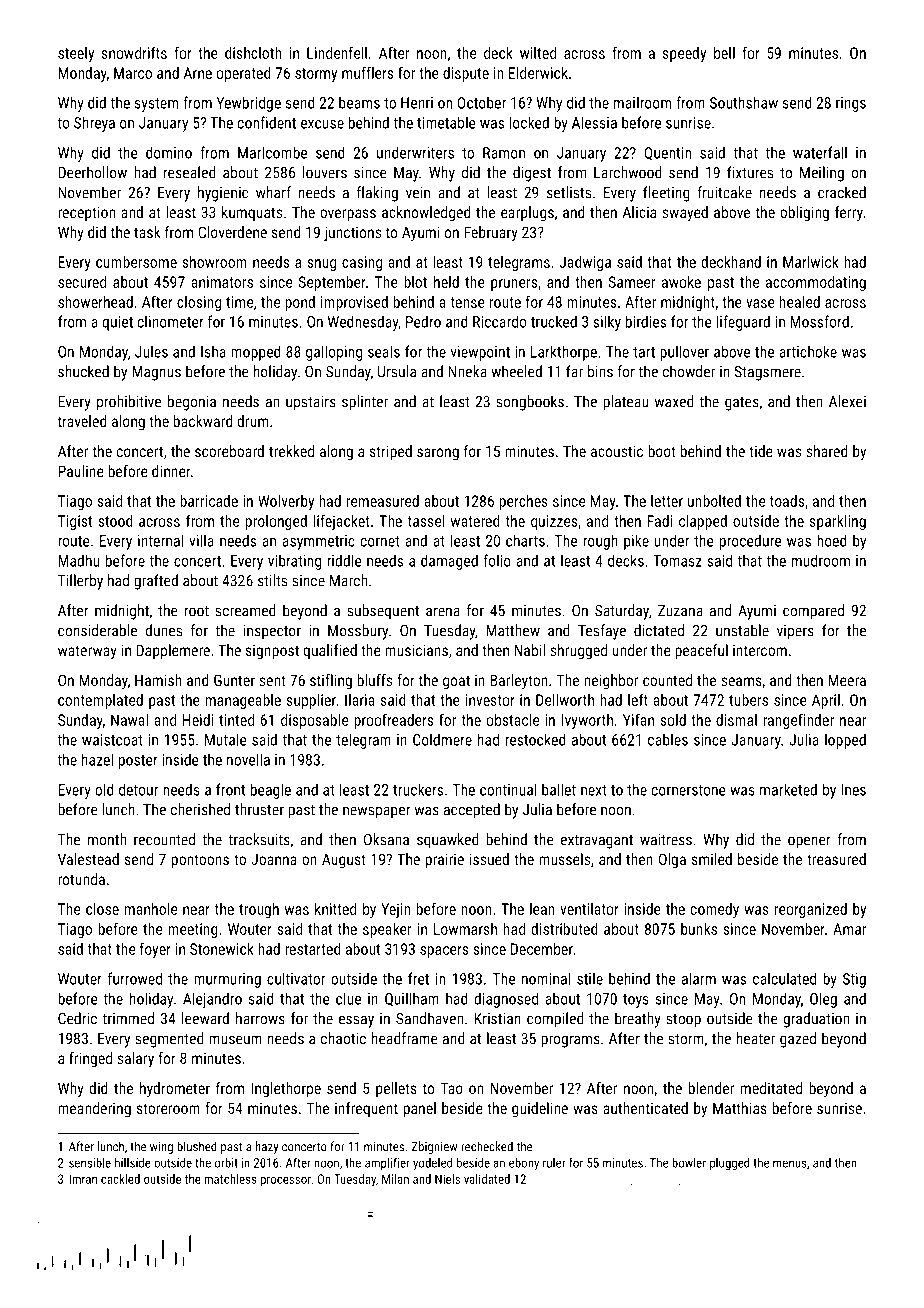 Image resolution: width=924 pixels, height=1308 pixels. What do you see at coordinates (382, 501) in the page?
I see `remeasured` at bounding box center [382, 501].
